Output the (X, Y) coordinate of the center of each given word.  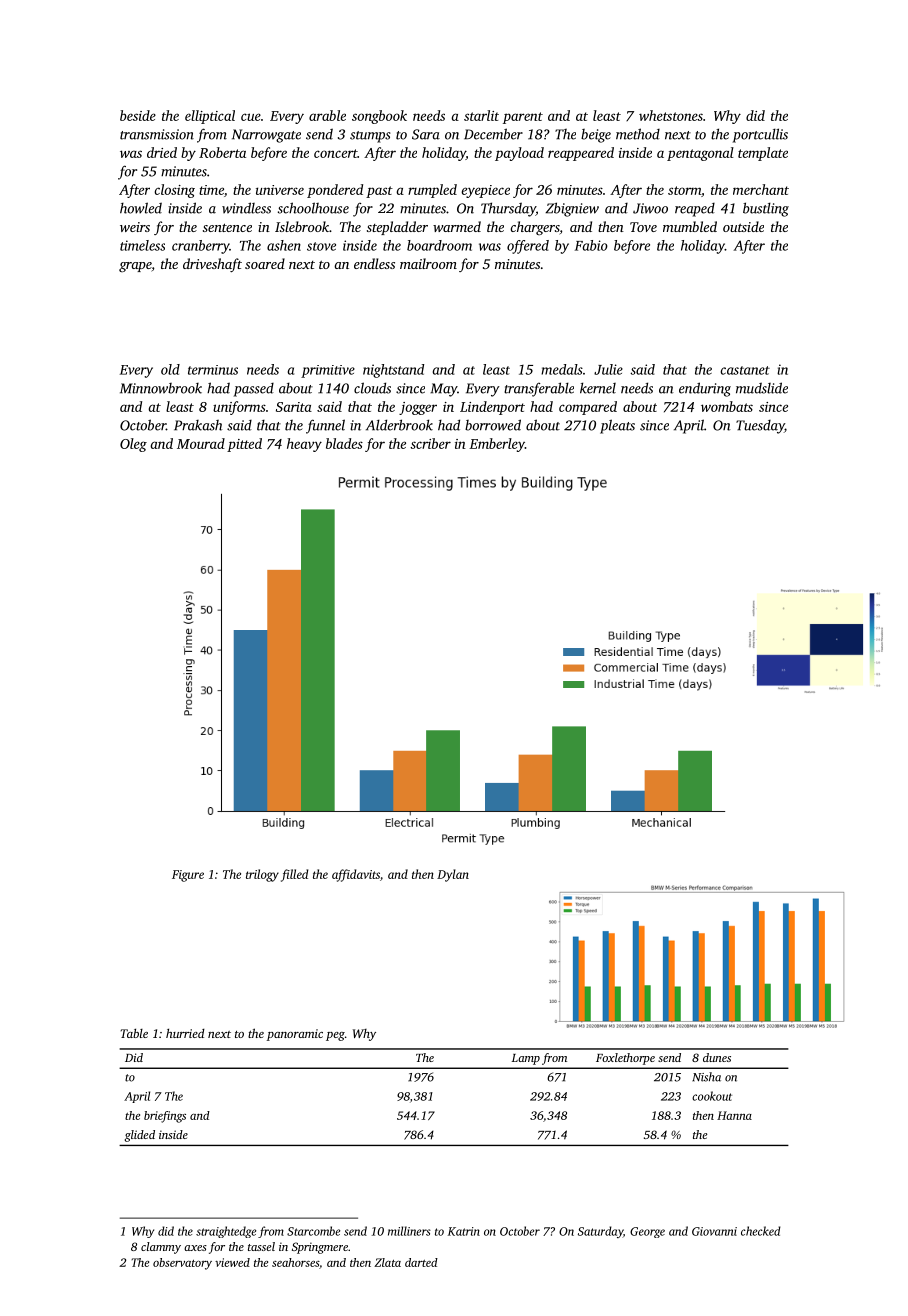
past (379, 192)
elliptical (210, 117)
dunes (717, 1057)
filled (294, 875)
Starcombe (313, 1231)
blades (344, 443)
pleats (617, 426)
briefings (165, 1117)
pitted (244, 445)
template (763, 154)
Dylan (453, 875)
